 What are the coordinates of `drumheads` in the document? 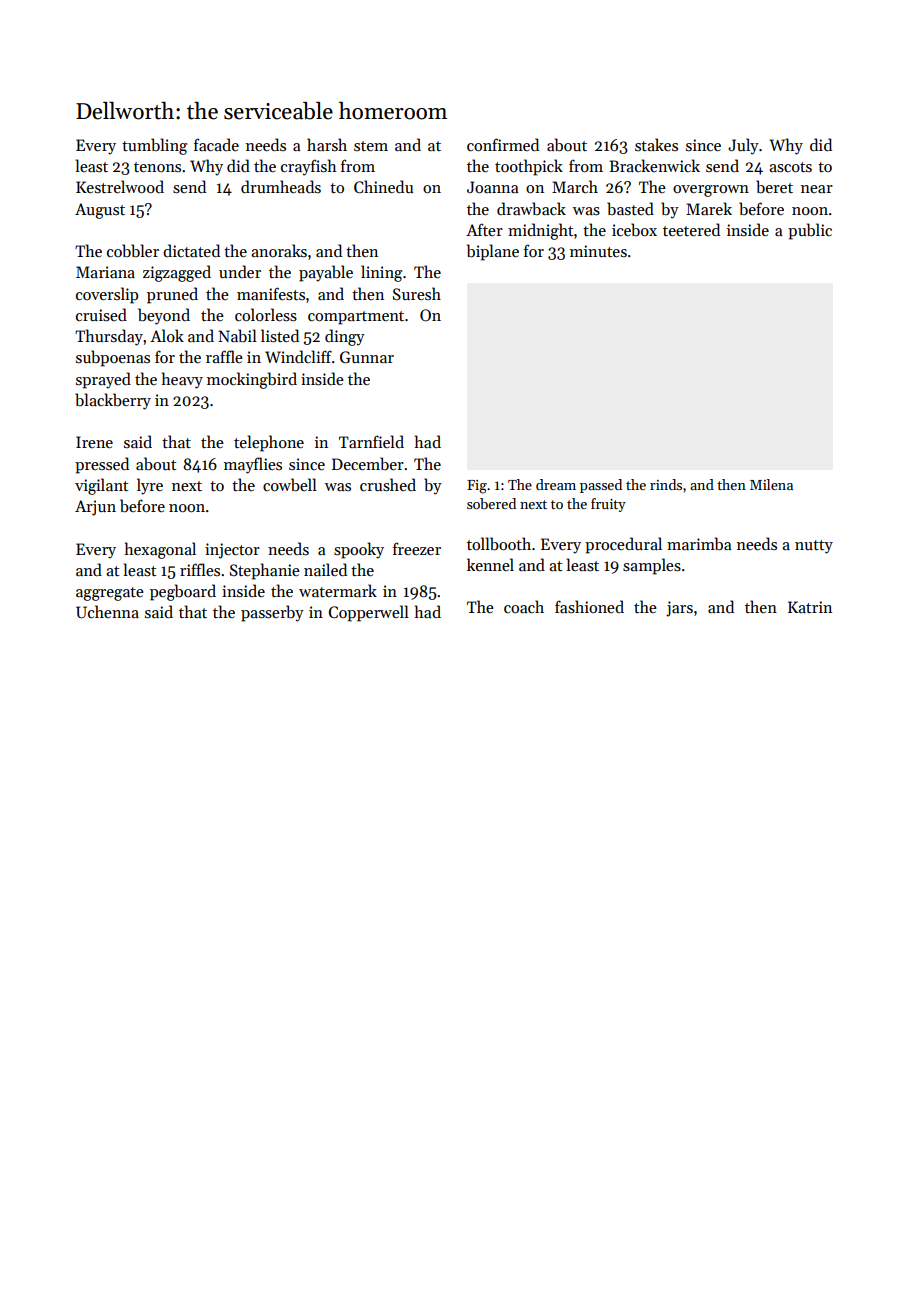 It's located at (281, 186).
